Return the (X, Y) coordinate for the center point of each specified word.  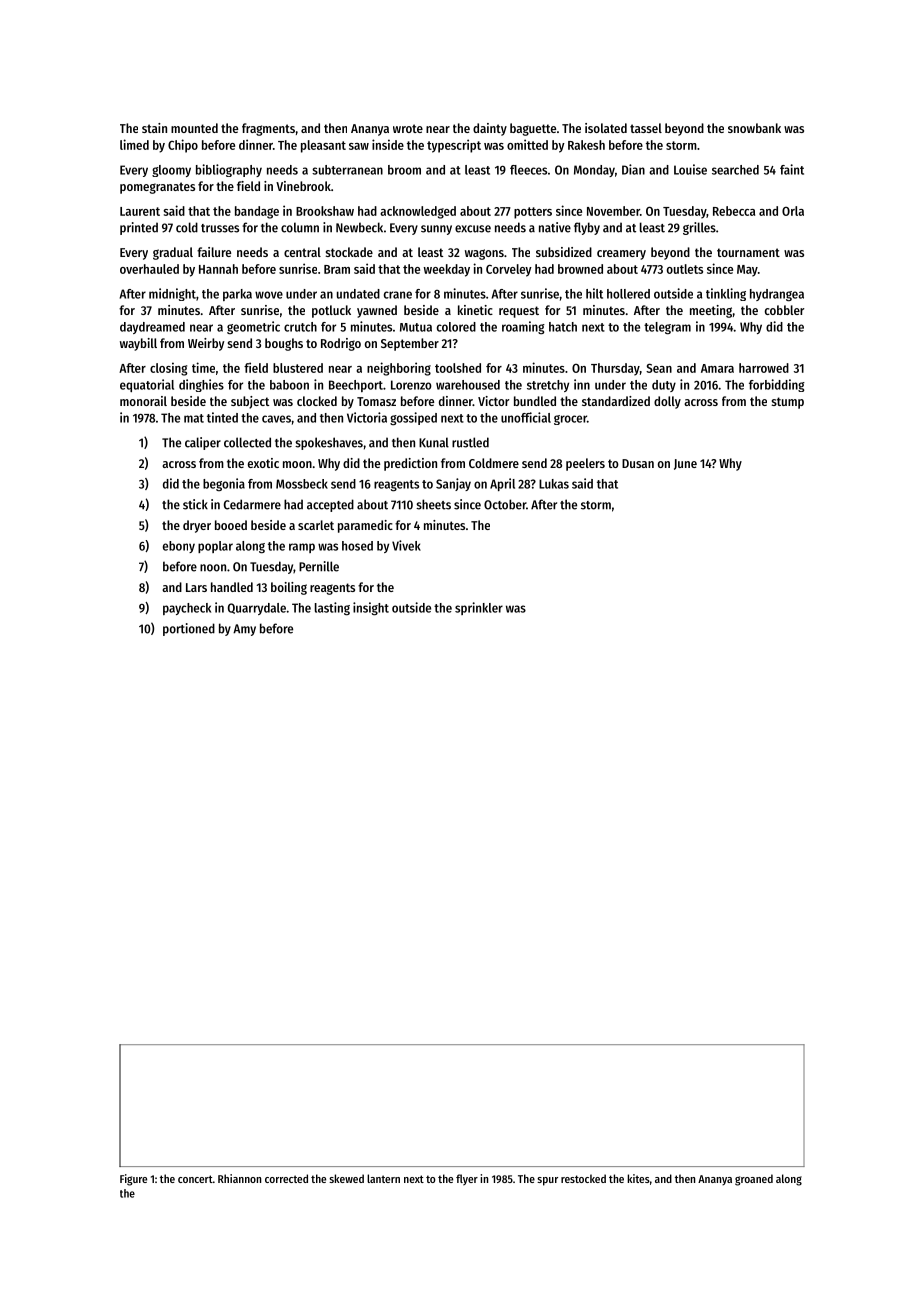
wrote (408, 128)
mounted (194, 128)
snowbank (754, 128)
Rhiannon (239, 1178)
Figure (133, 1180)
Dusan (638, 463)
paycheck (187, 609)
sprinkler (479, 608)
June (685, 464)
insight (371, 609)
